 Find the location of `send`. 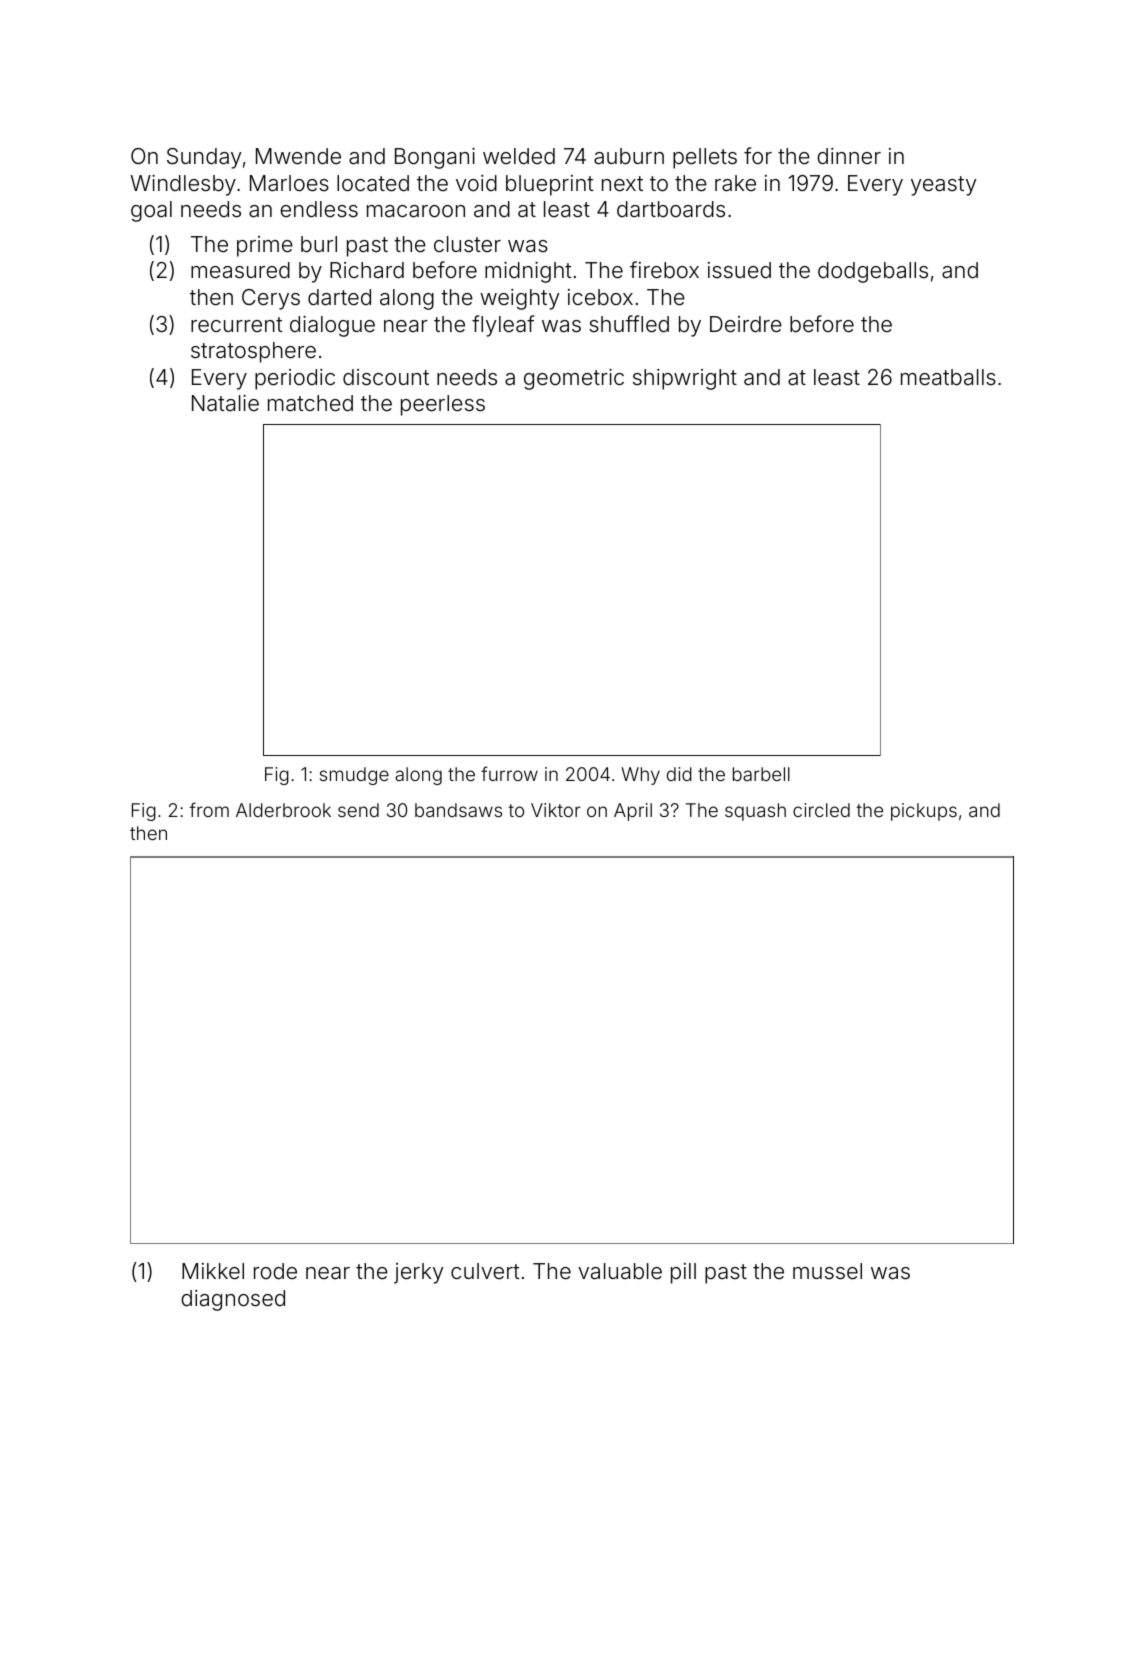

send is located at coordinates (358, 810).
